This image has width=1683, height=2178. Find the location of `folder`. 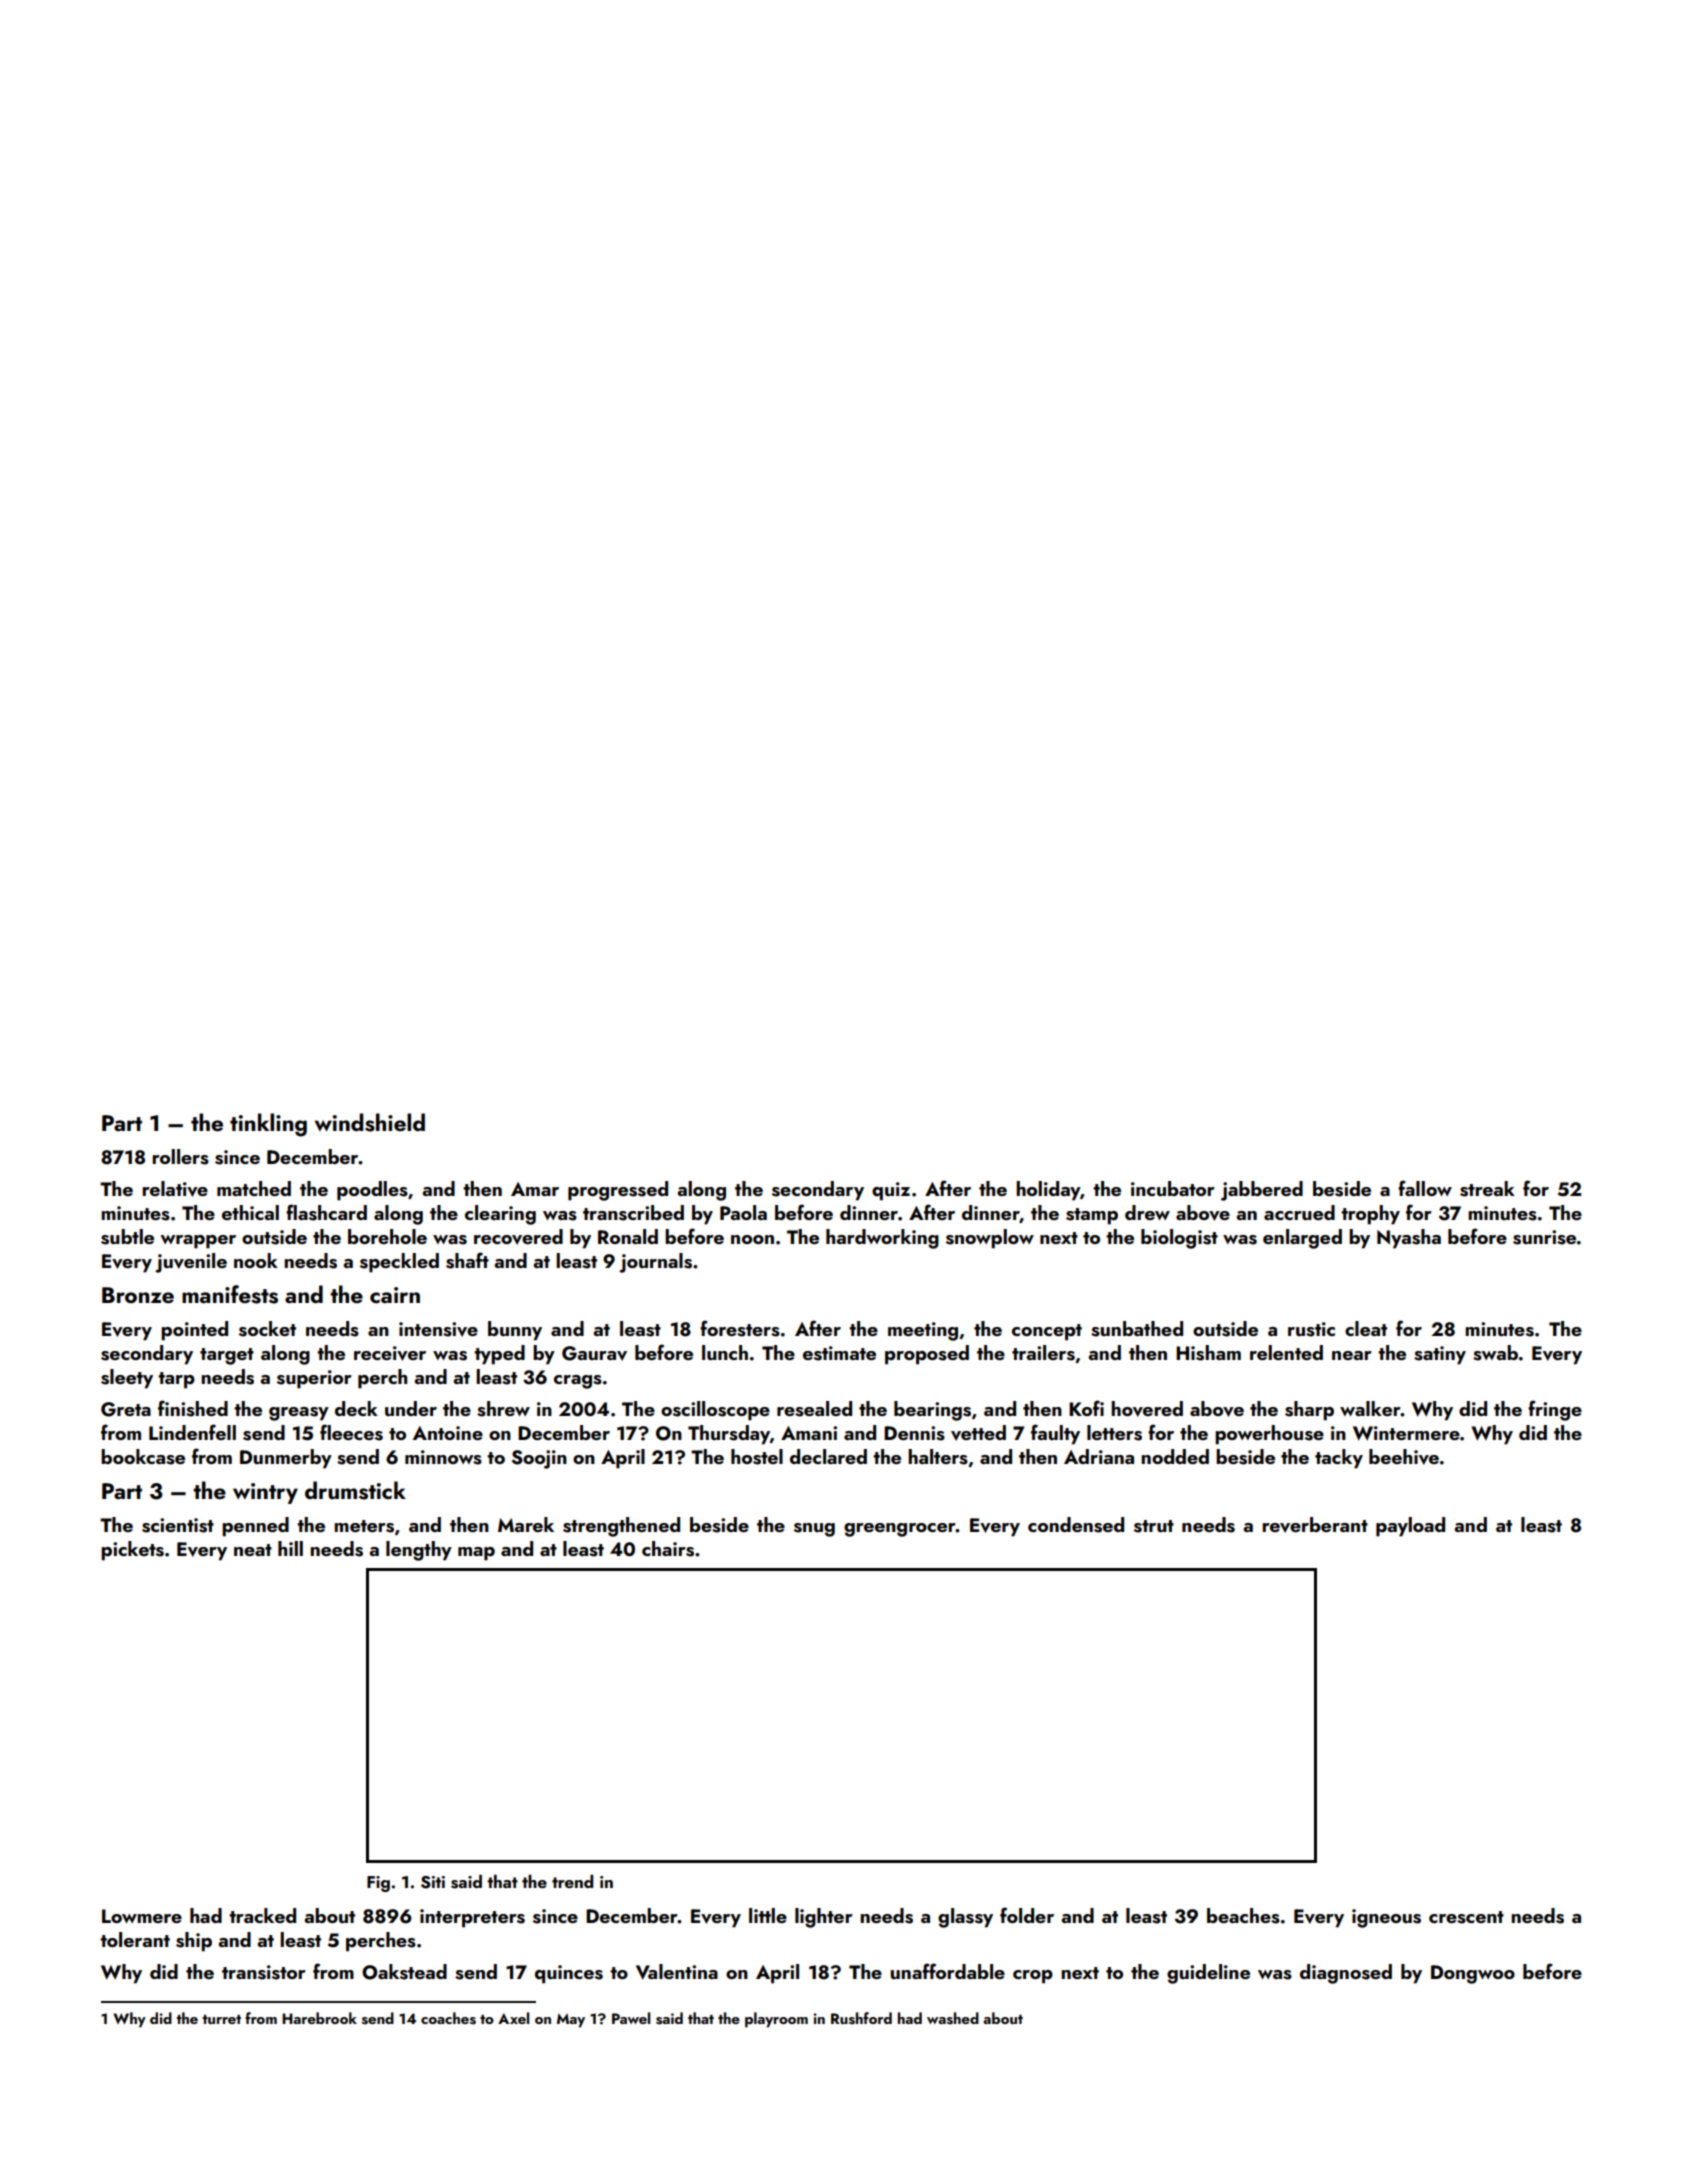

folder is located at coordinates (1027, 1915).
